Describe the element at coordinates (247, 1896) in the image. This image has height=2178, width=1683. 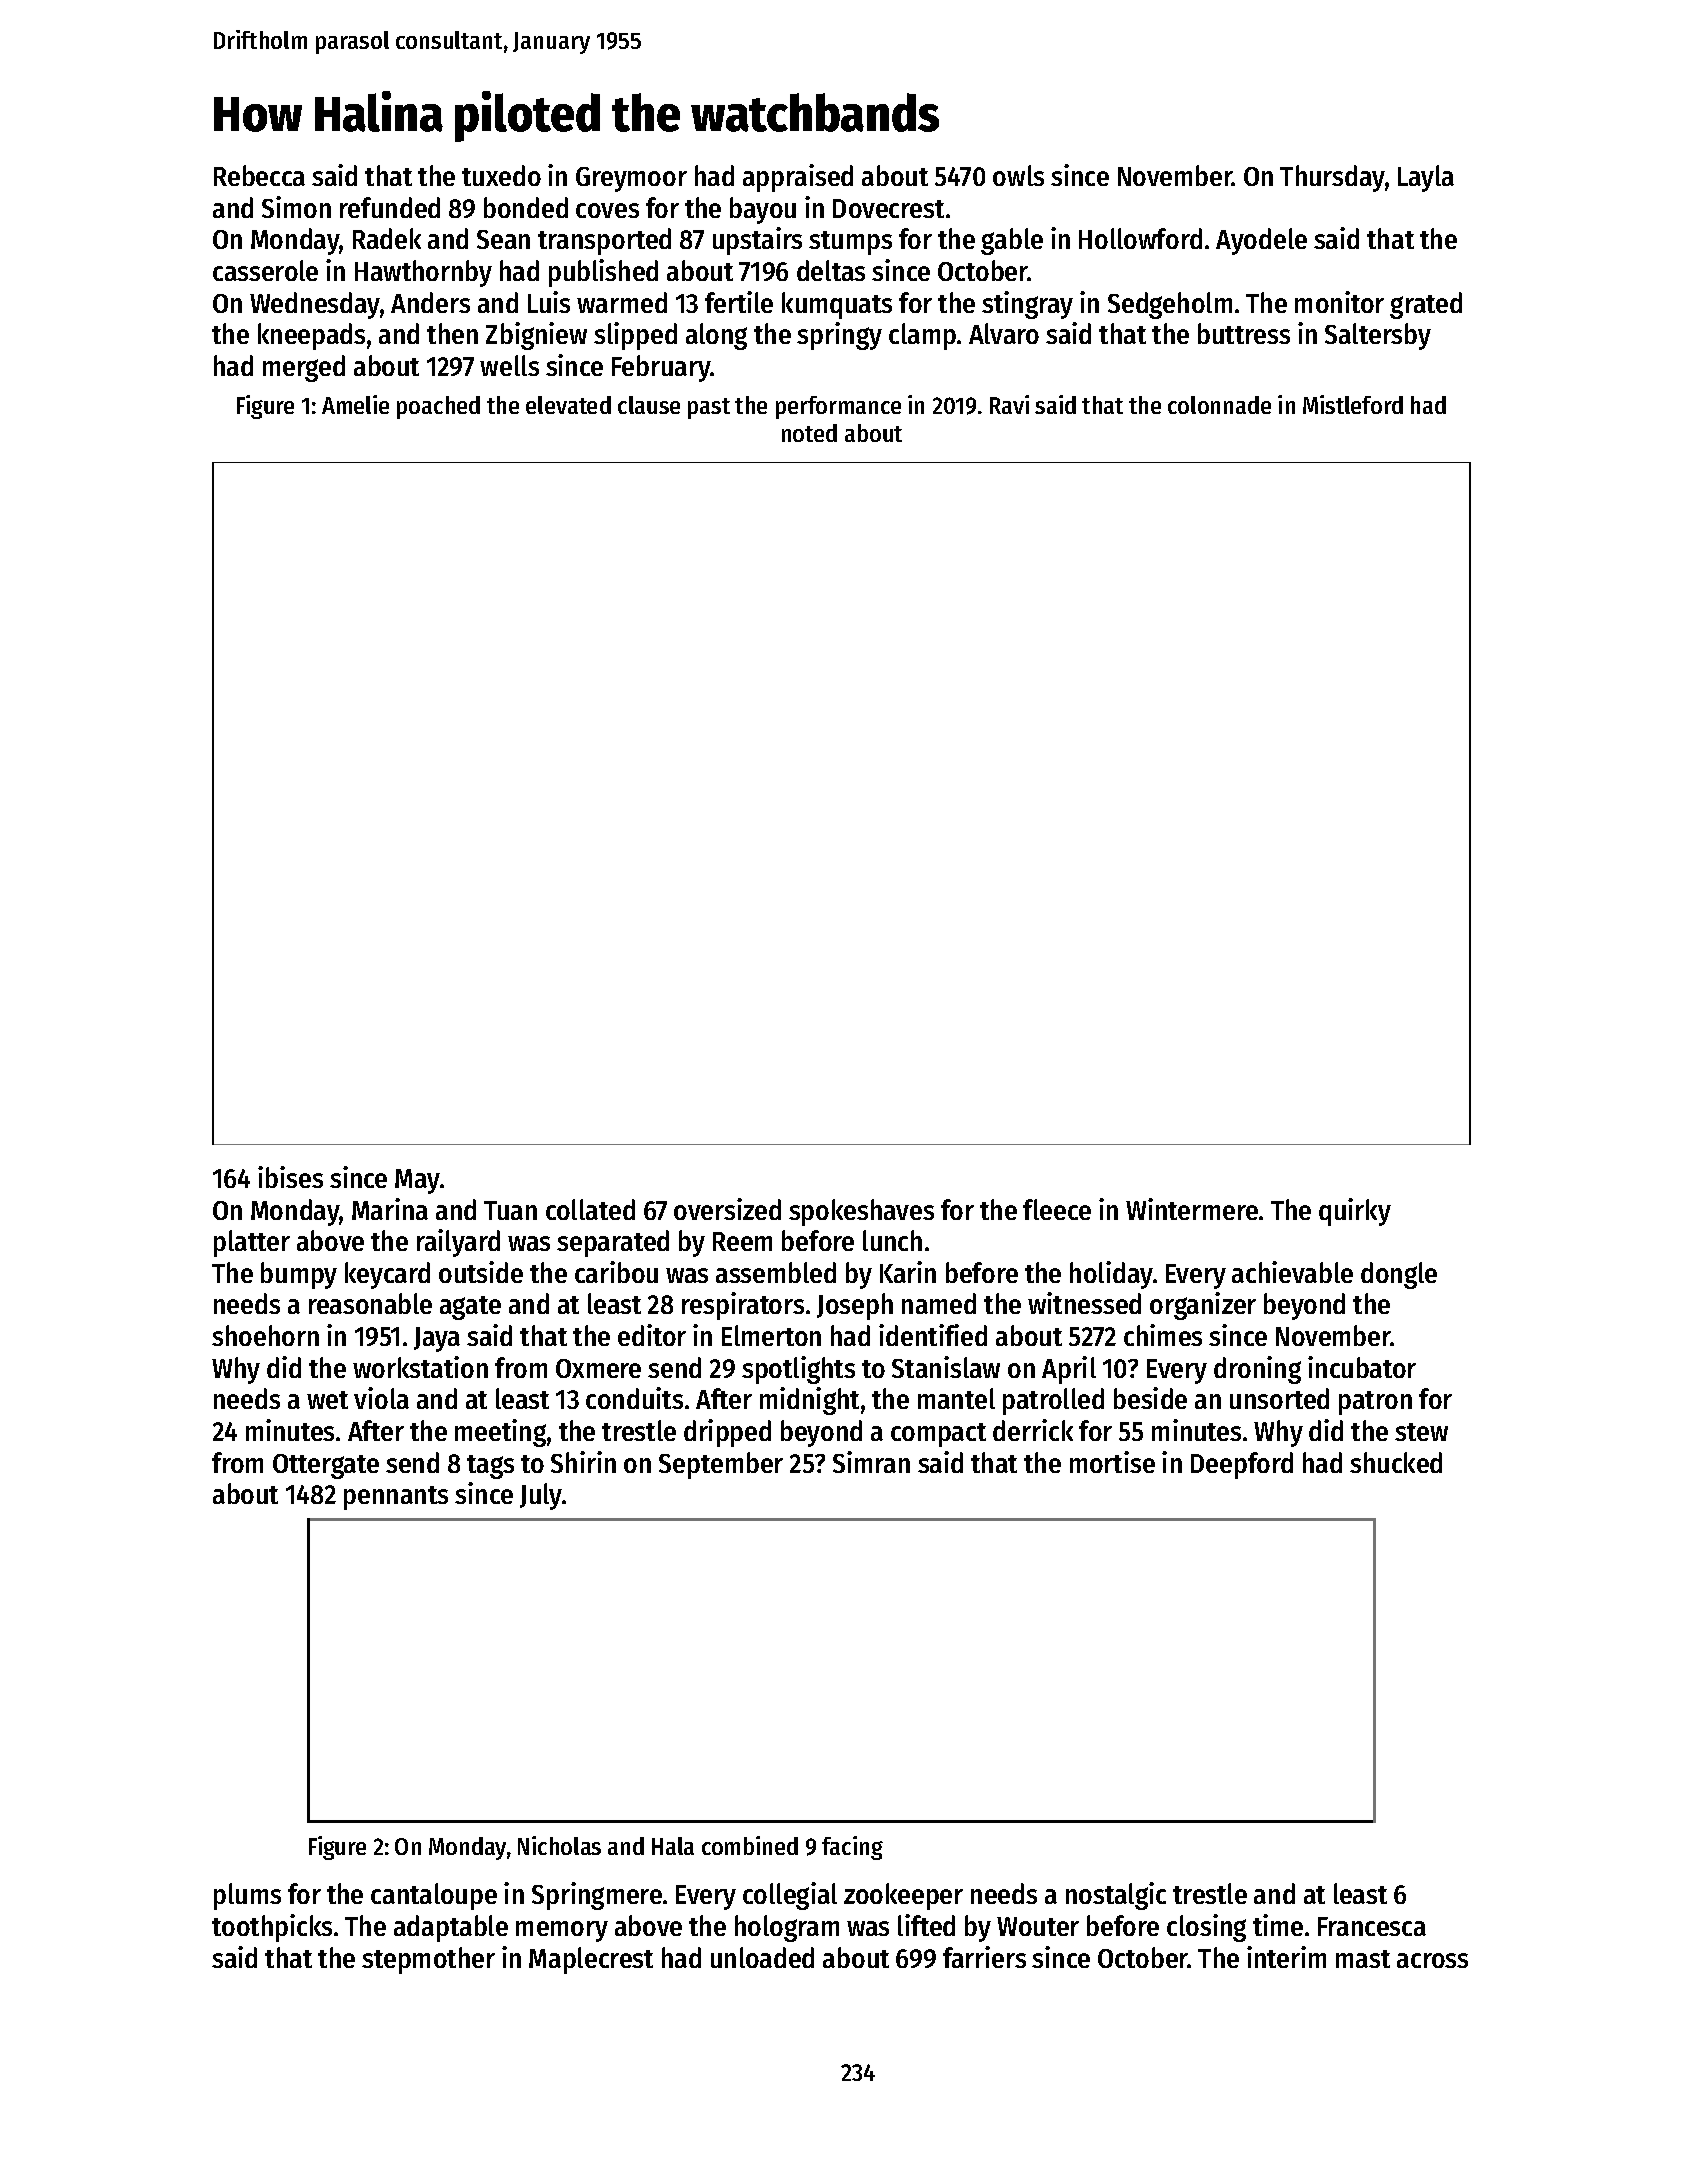
I see `plums` at that location.
